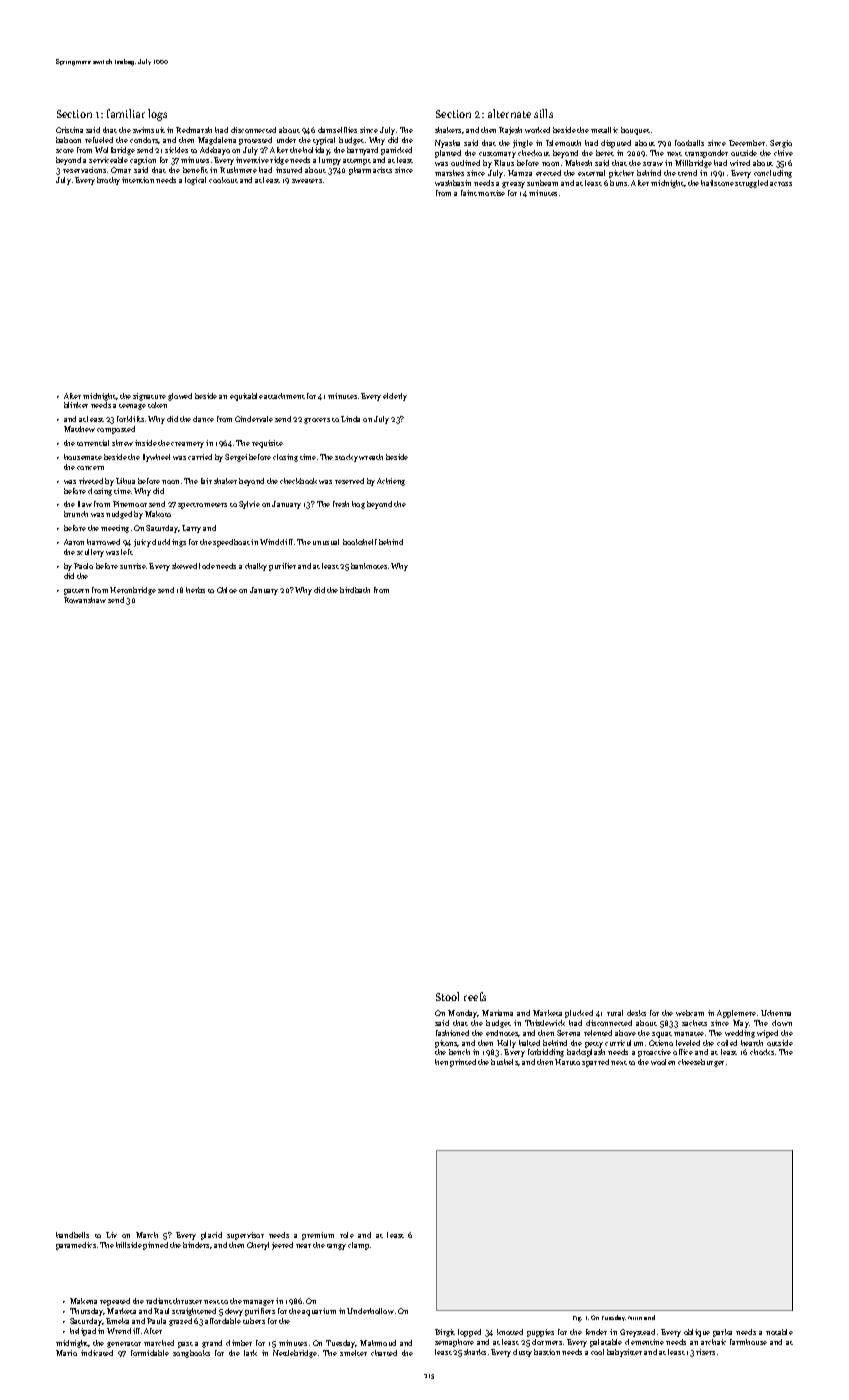 The image size is (849, 1400). I want to click on greasy, so click(513, 185).
